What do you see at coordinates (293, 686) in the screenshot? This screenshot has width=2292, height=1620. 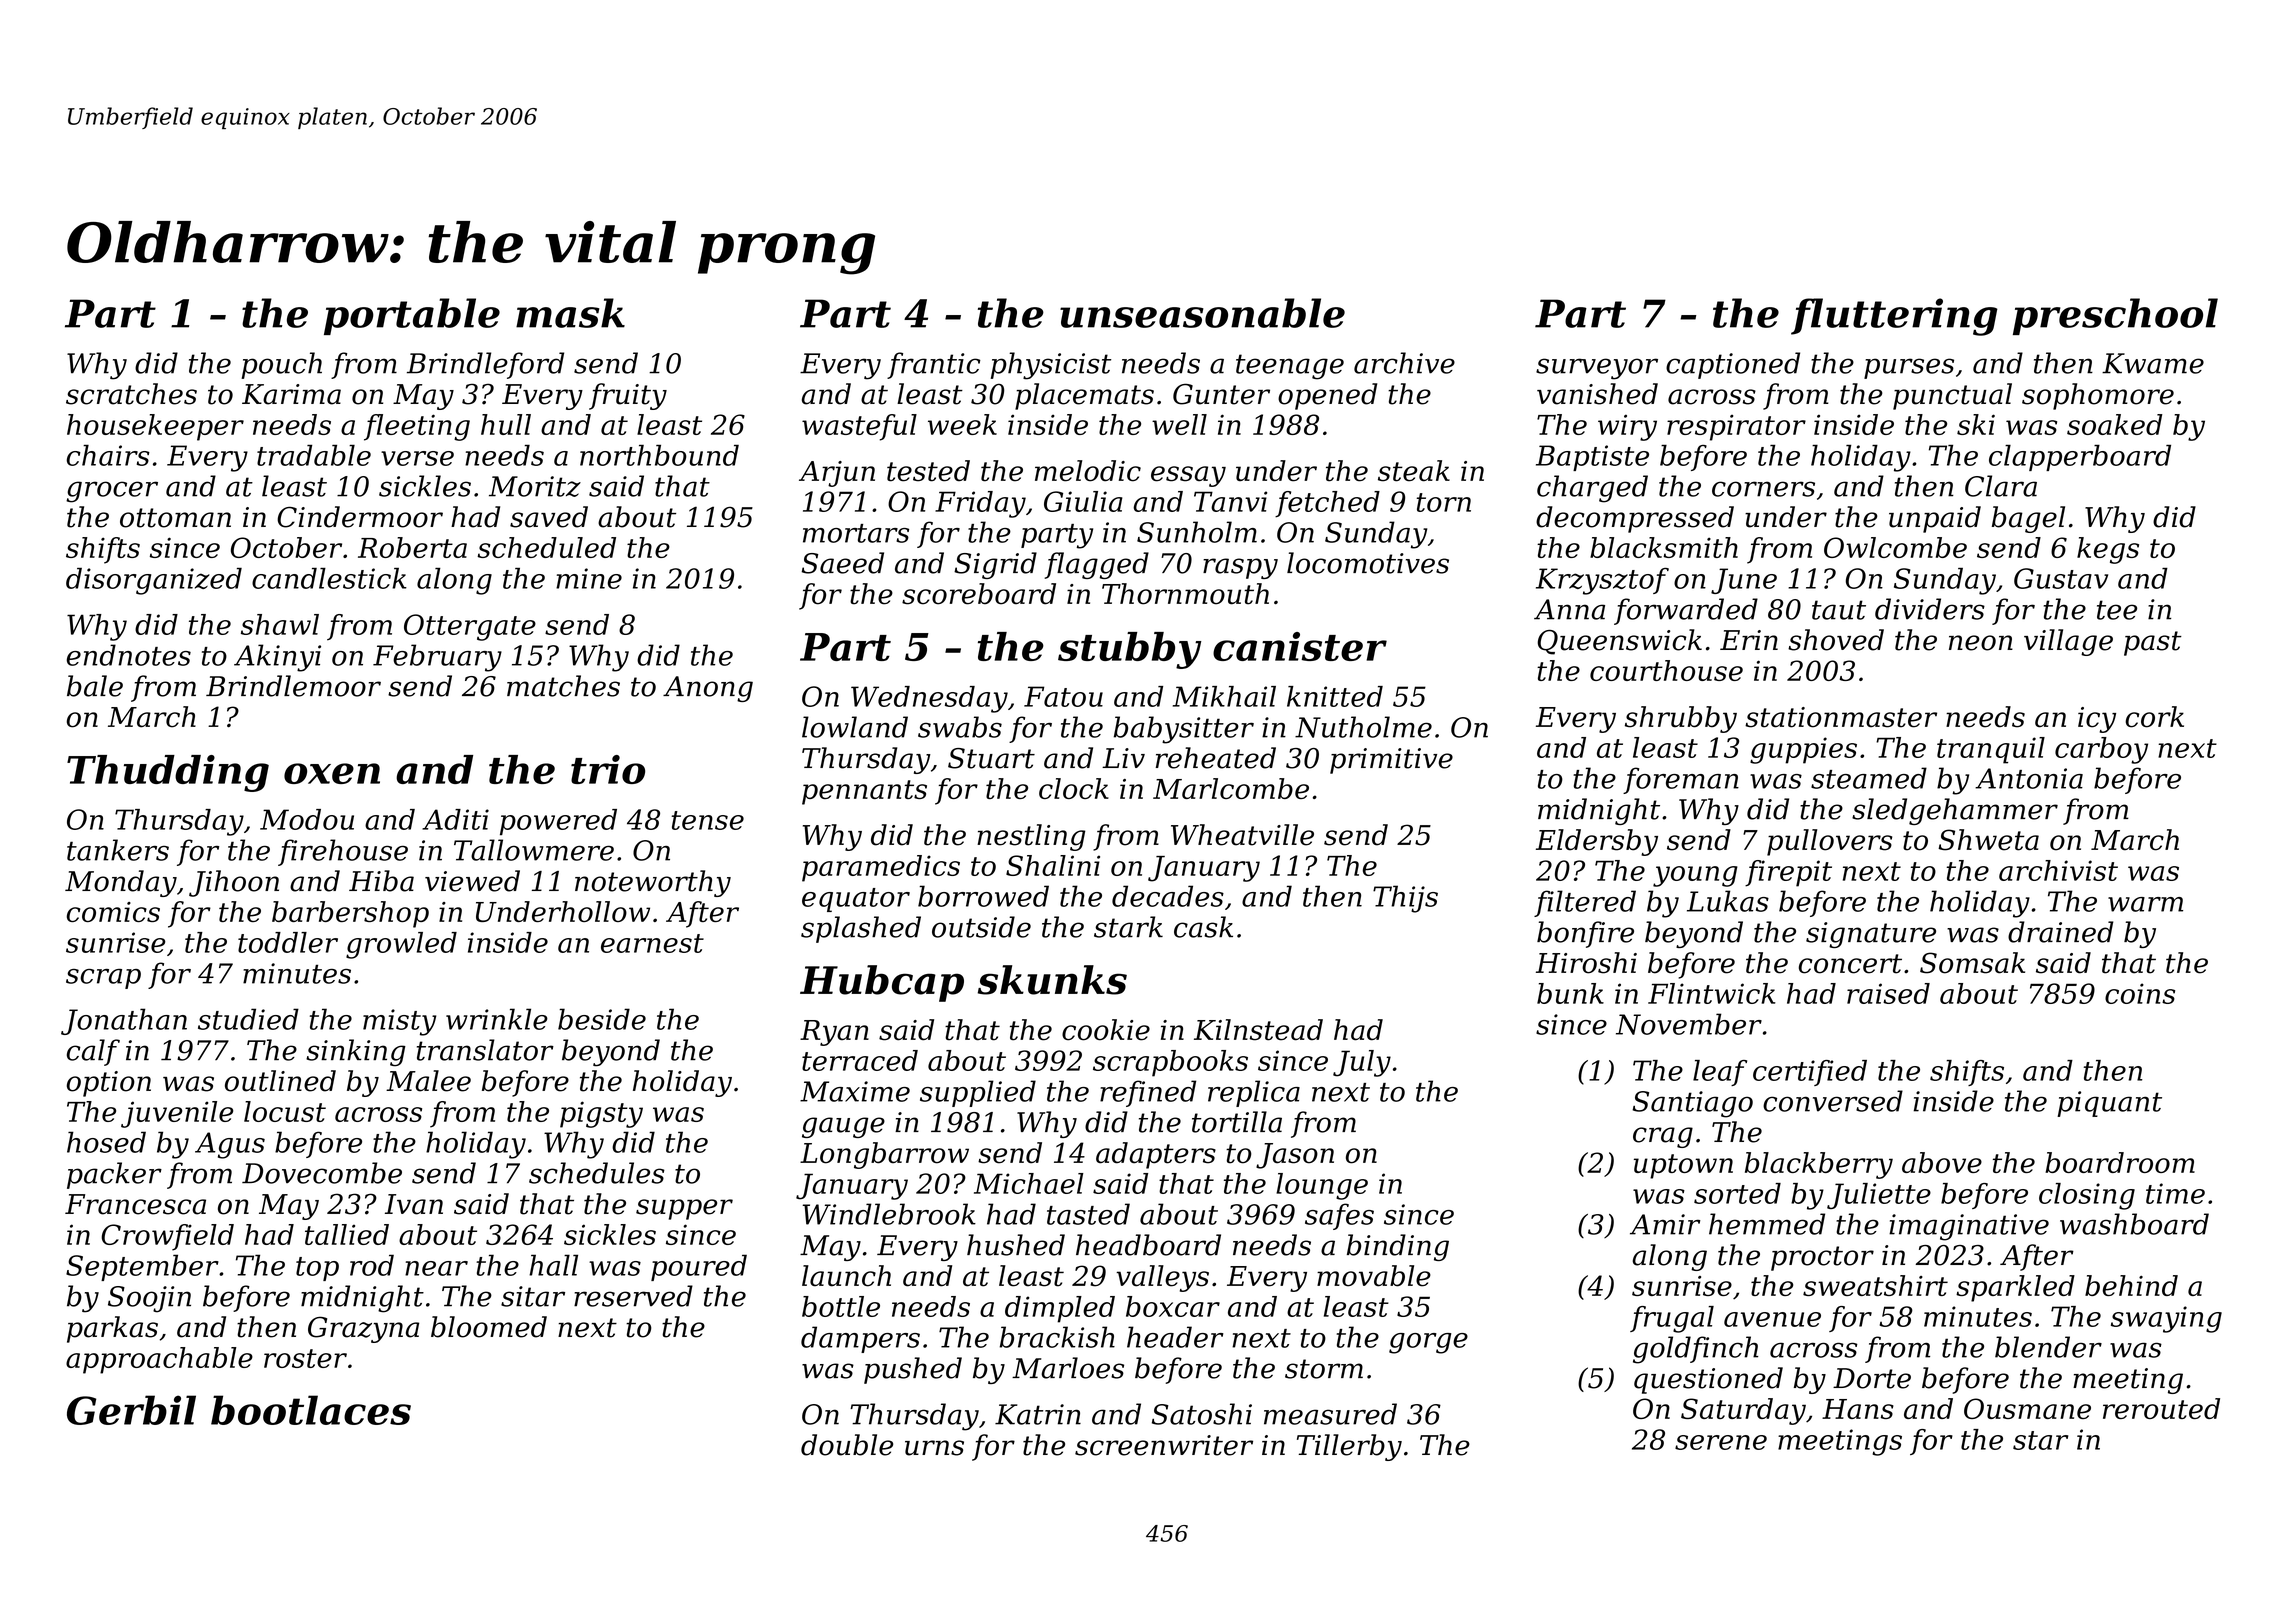 I see `Brindlemoor` at bounding box center [293, 686].
